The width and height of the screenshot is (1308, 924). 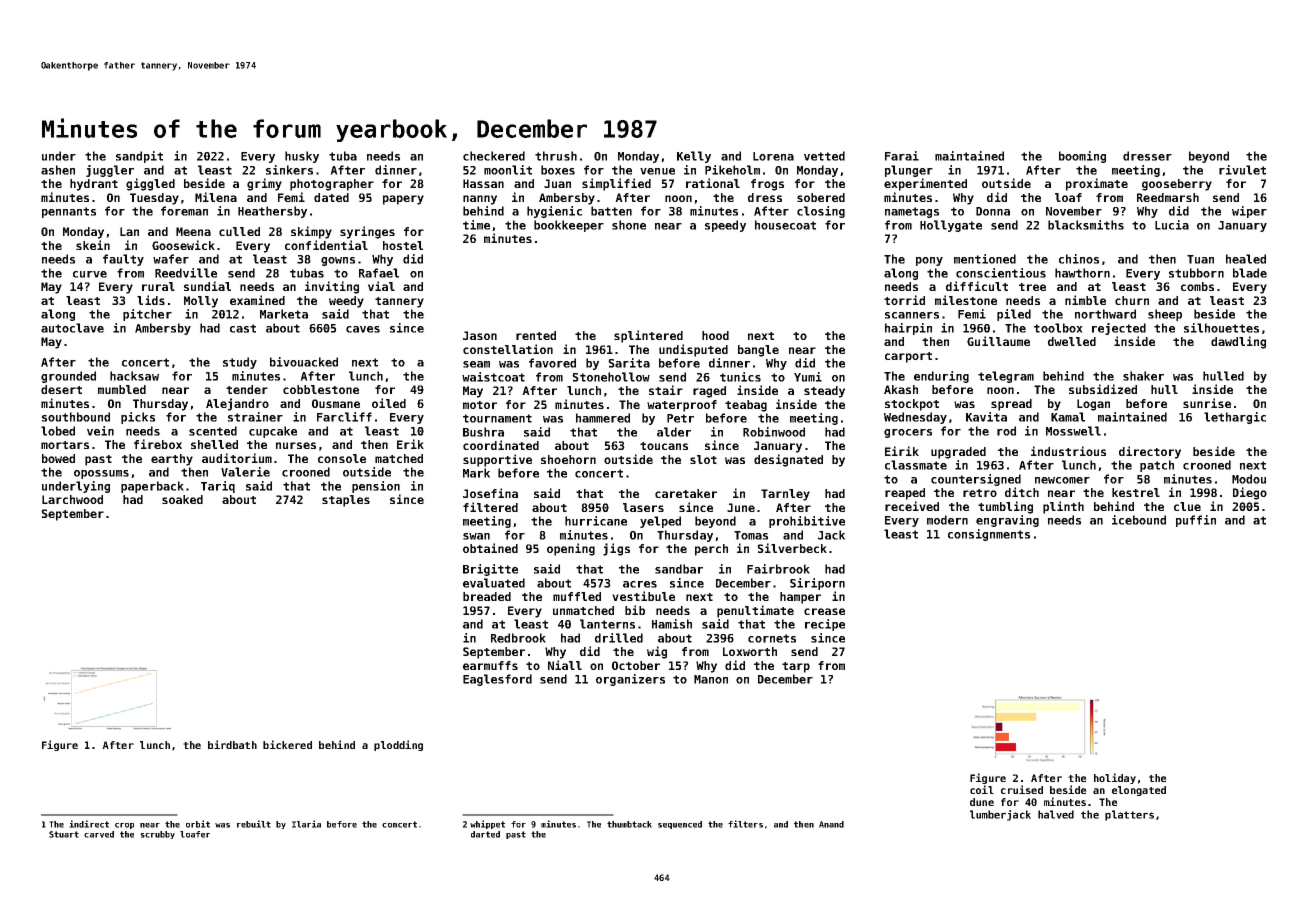 I want to click on filters, so click(x=745, y=824).
